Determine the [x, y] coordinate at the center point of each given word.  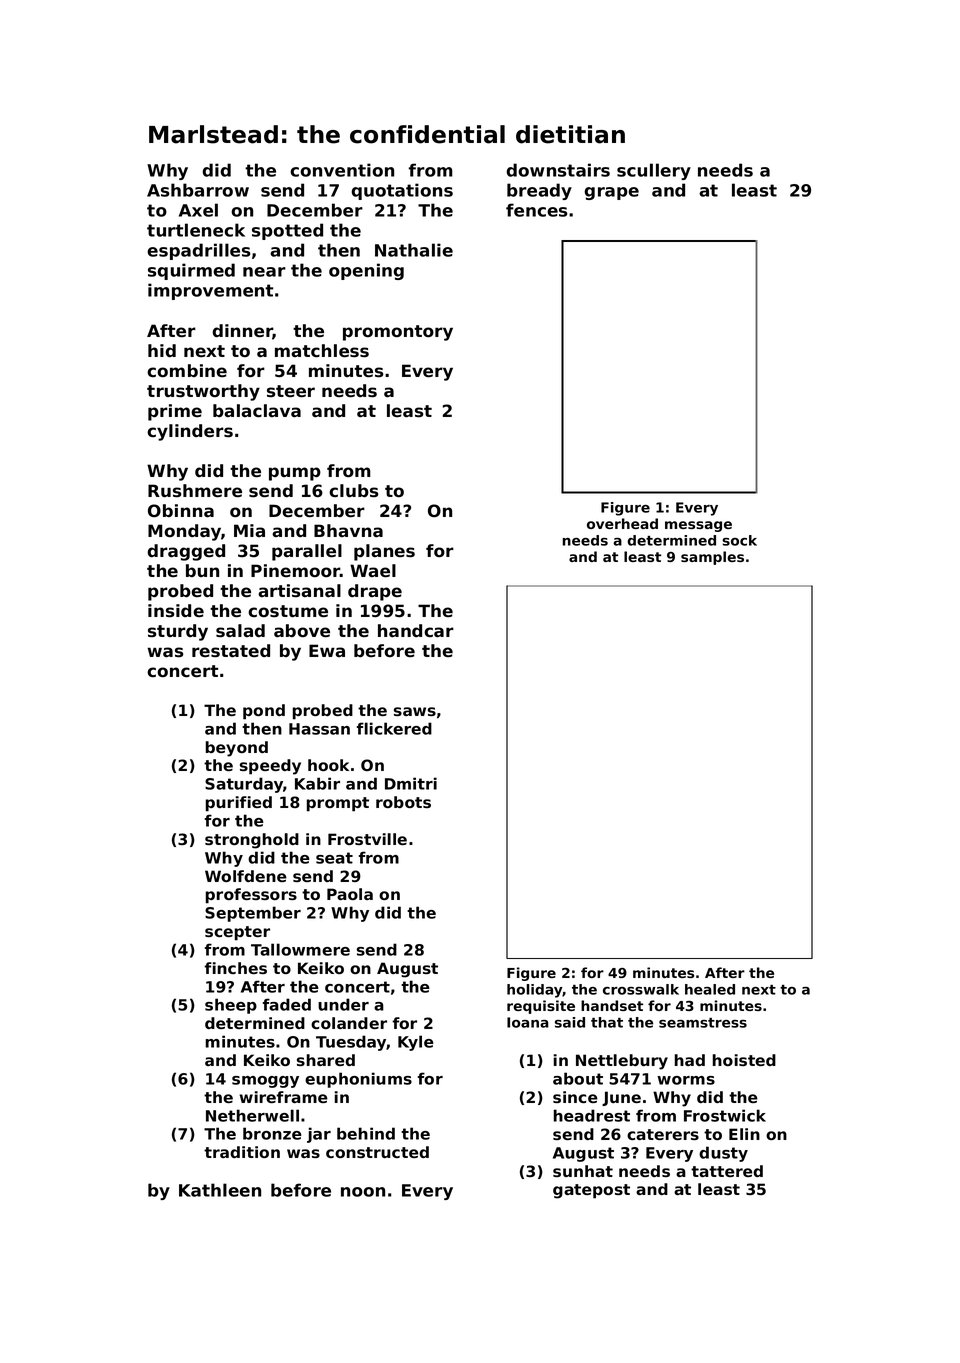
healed [710, 989]
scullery [654, 171]
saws [415, 711]
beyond [237, 749]
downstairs [558, 170]
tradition [242, 1152]
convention [342, 170]
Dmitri [411, 783]
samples [712, 558]
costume [288, 611]
